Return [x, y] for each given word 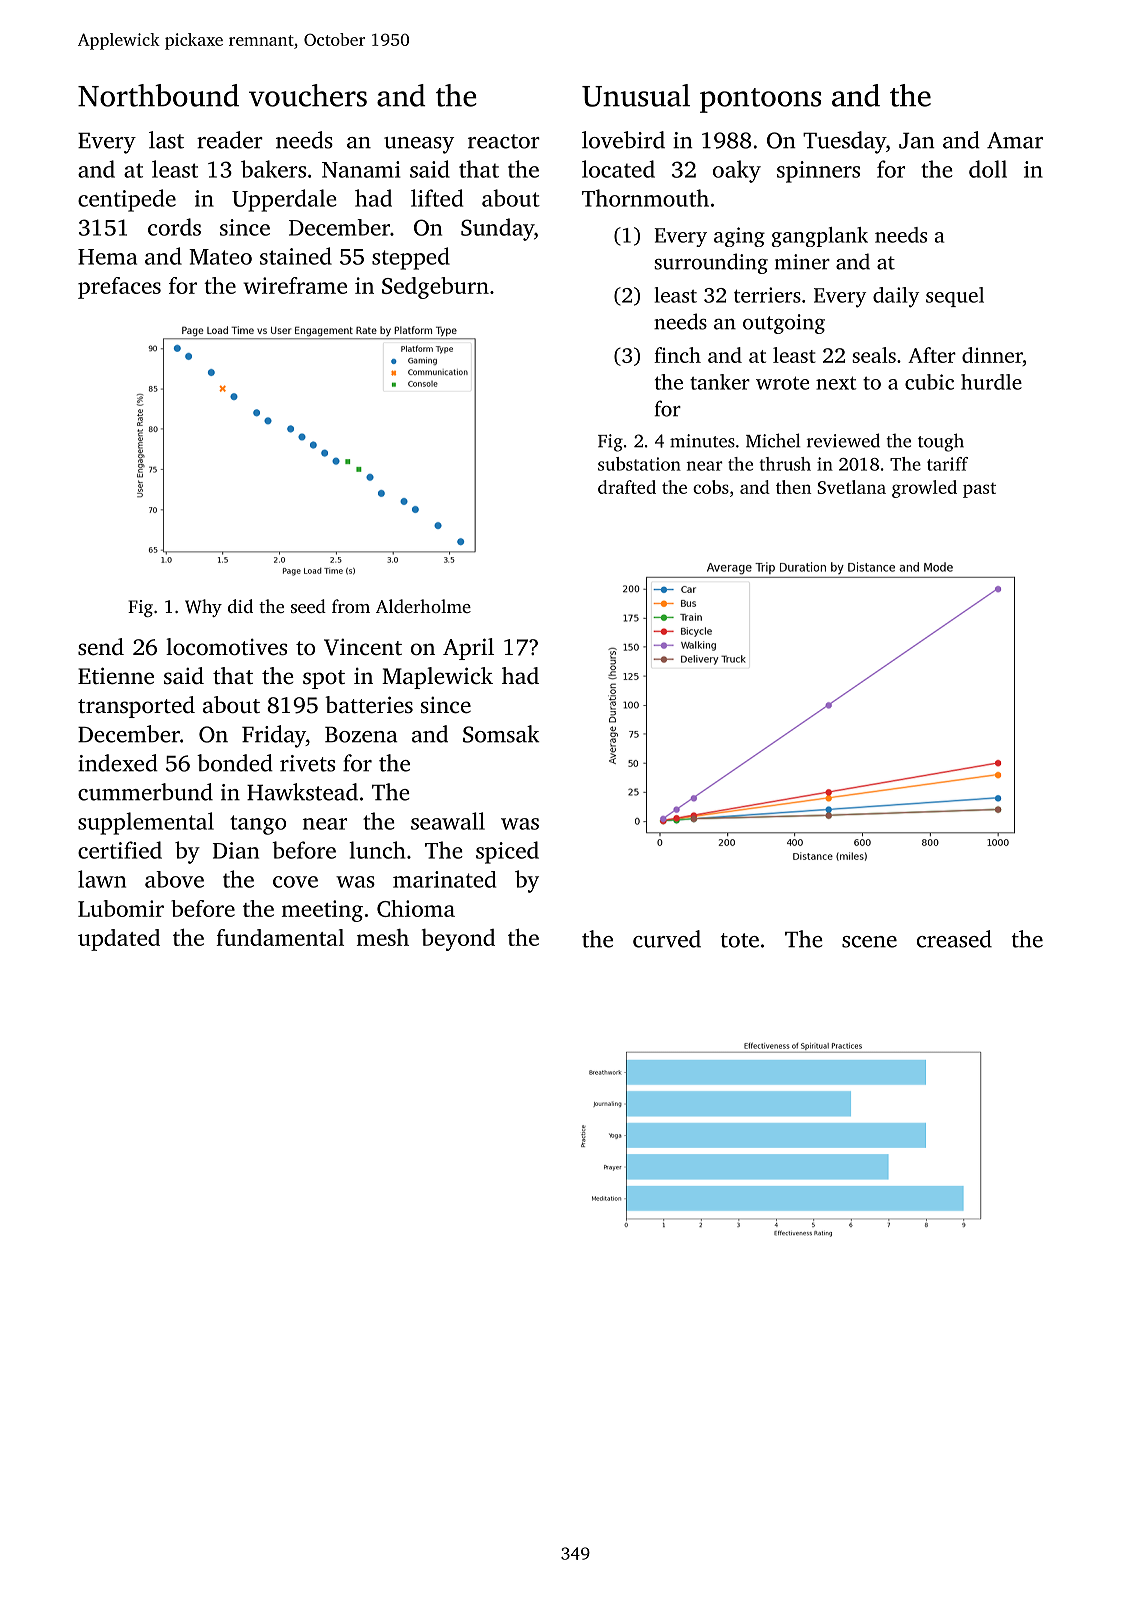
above [174, 879]
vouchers [308, 95]
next [836, 383]
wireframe [295, 285]
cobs [711, 487]
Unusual [636, 95]
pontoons [760, 100]
